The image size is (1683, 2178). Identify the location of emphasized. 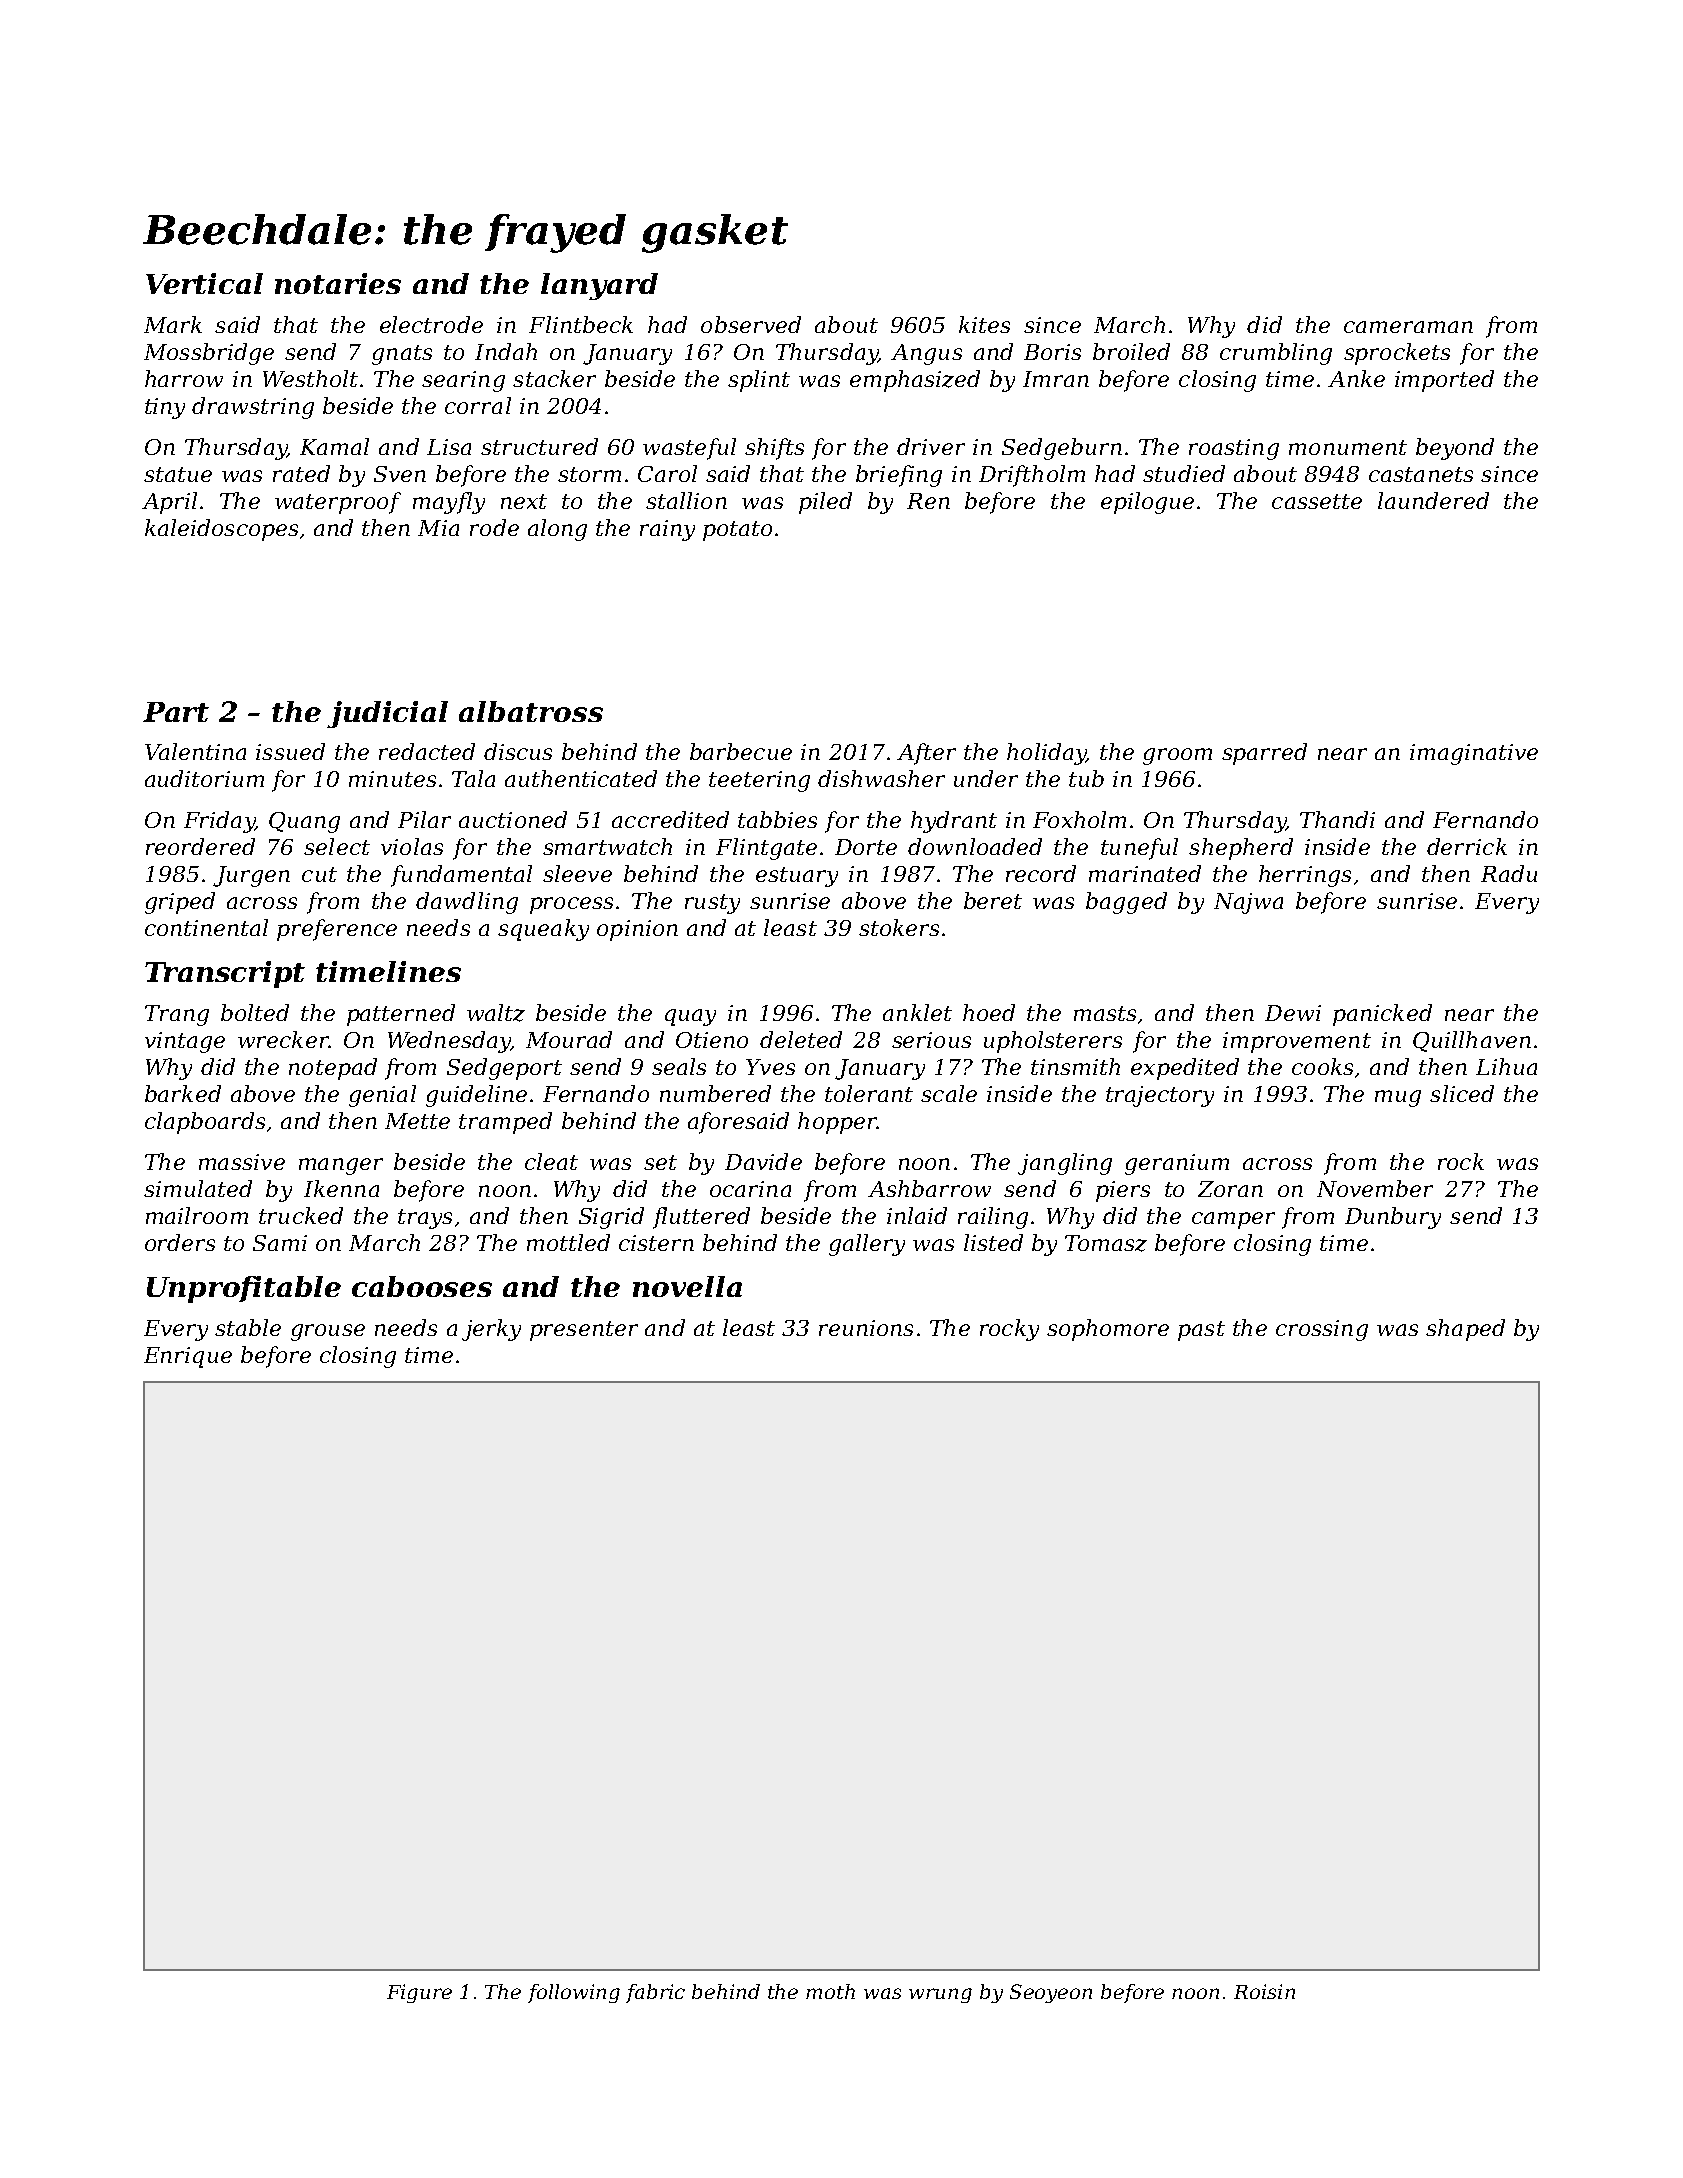
(915, 381).
